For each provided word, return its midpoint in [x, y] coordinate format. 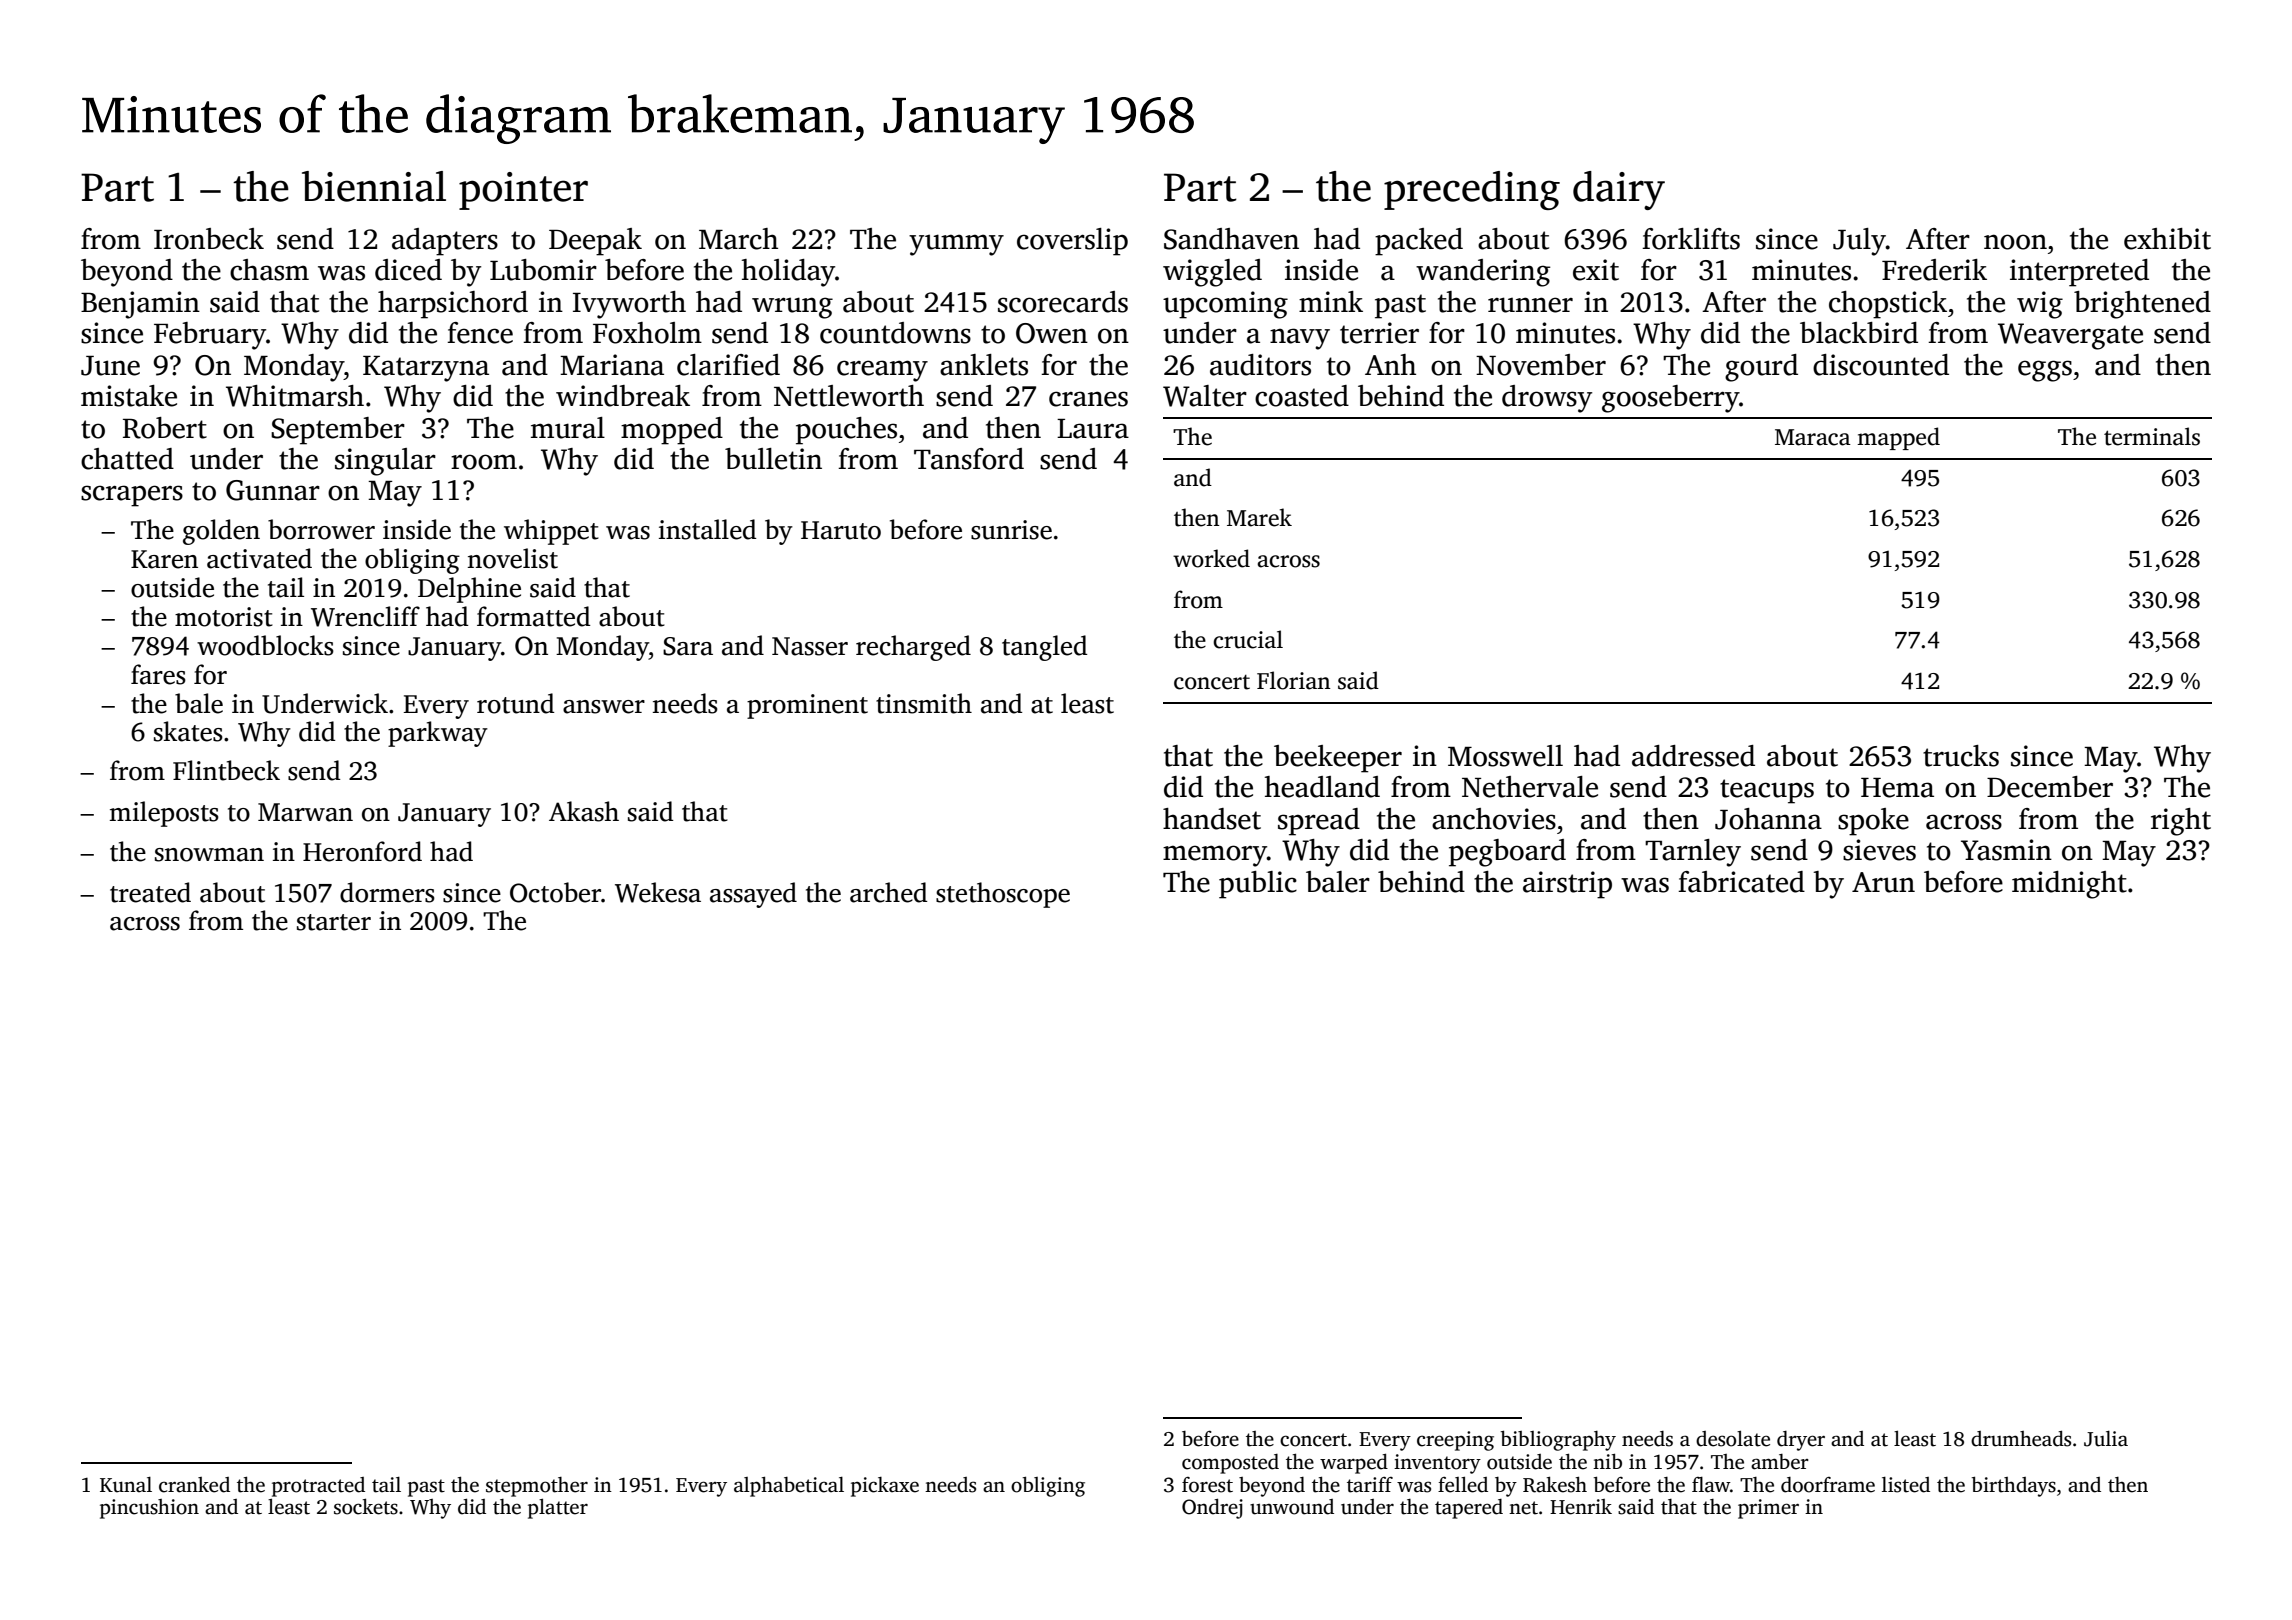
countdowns [895, 333]
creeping [1455, 1441]
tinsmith [924, 703]
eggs [2045, 371]
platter [558, 1509]
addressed [1693, 756]
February [210, 336]
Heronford [362, 851]
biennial [374, 186]
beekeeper [1338, 759]
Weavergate [2070, 336]
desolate [1733, 1439]
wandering [1483, 273]
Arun [1883, 882]
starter [334, 922]
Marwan [305, 812]
